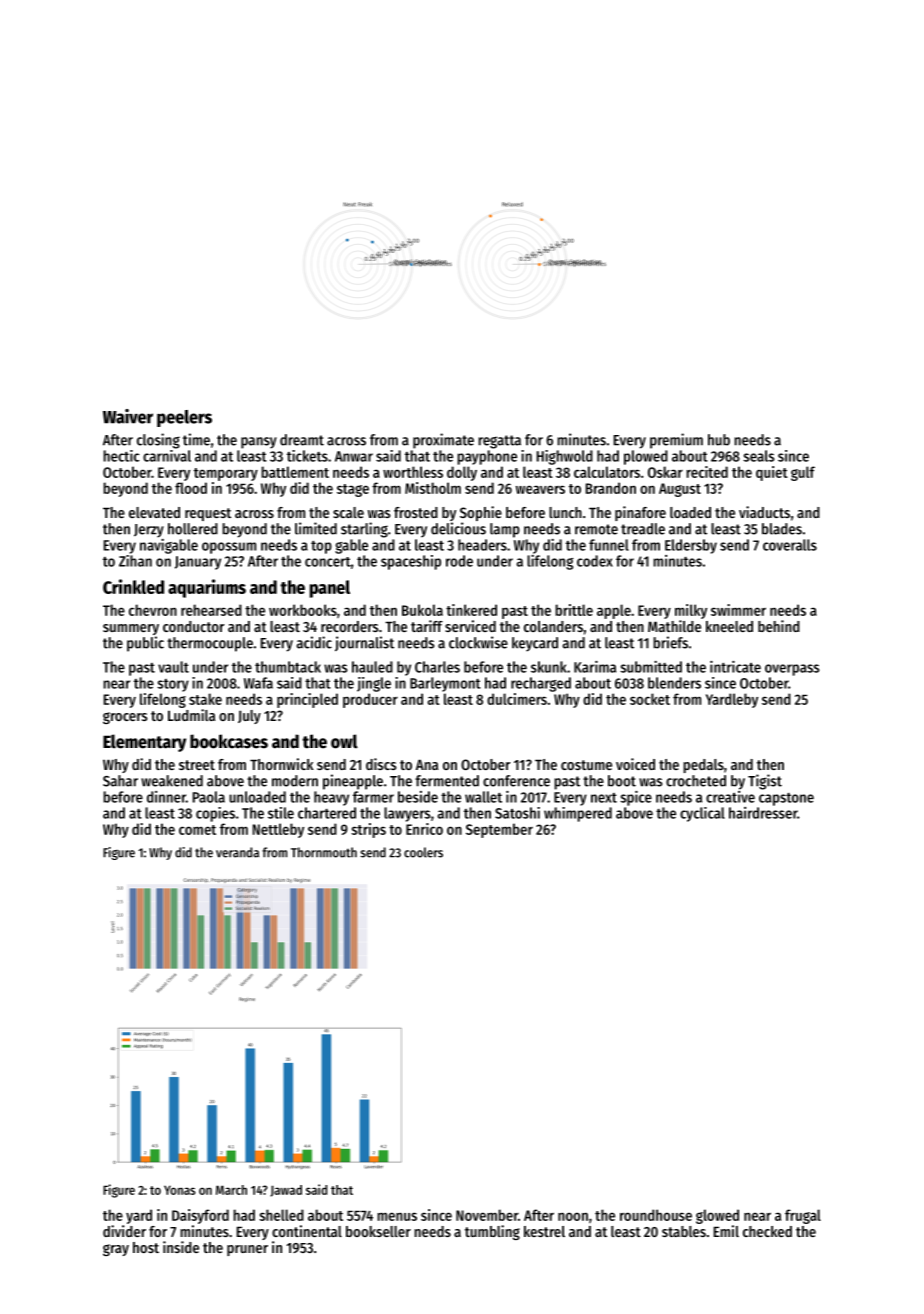 The height and width of the document is (1314, 924). I want to click on veranda, so click(237, 852).
